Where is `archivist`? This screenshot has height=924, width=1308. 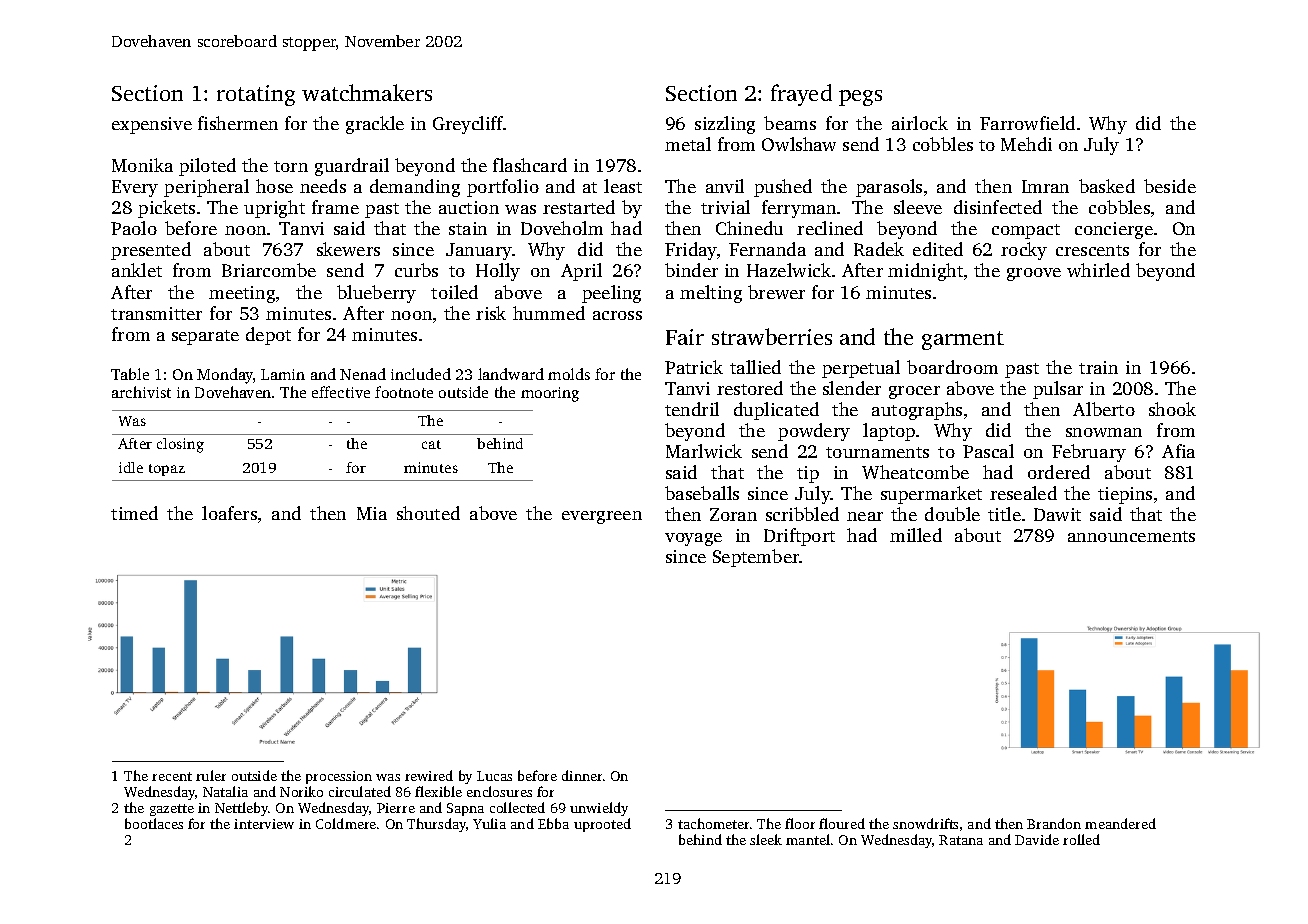
archivist is located at coordinates (141, 392).
